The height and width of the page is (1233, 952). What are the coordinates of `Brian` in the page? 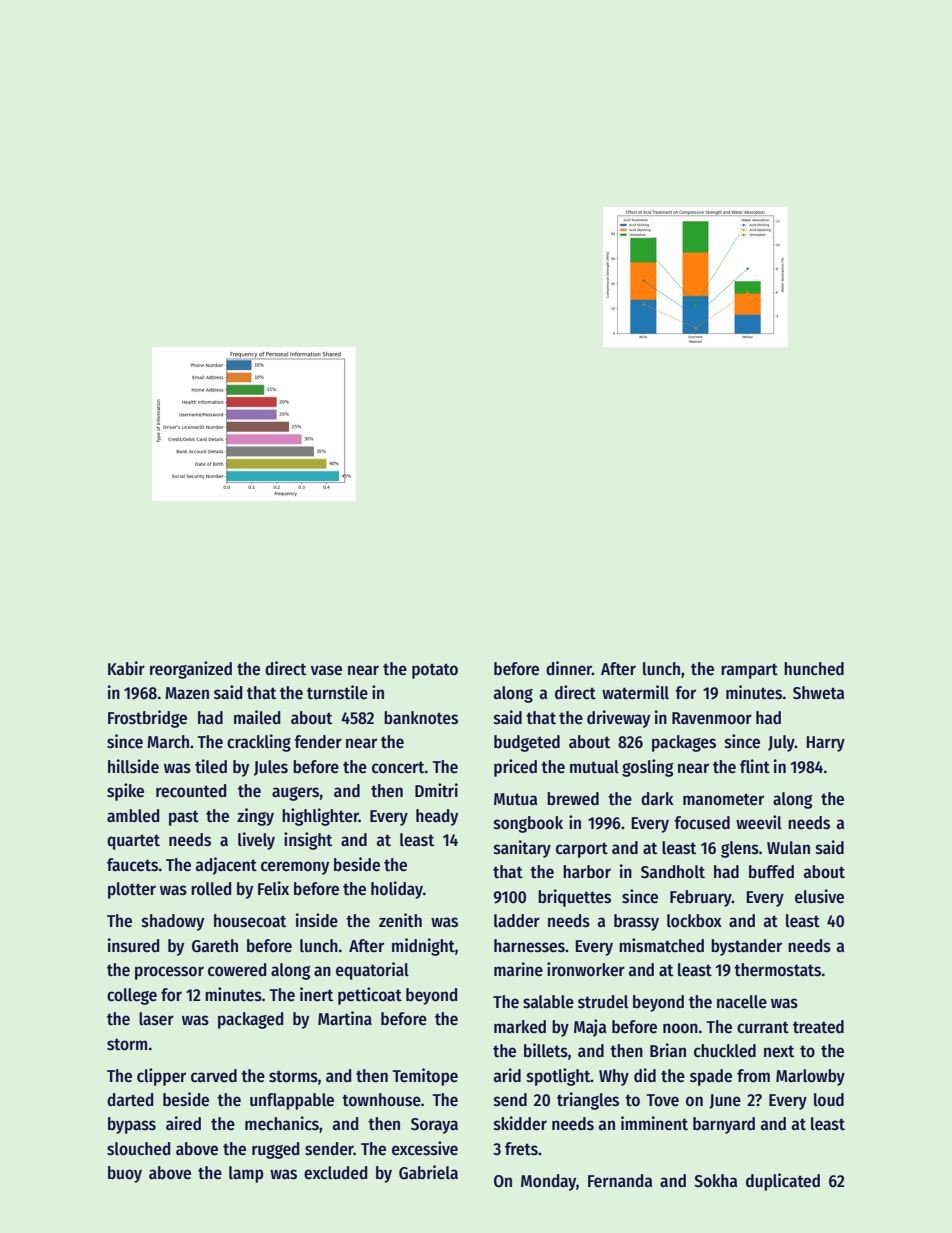 It's located at (668, 1050).
